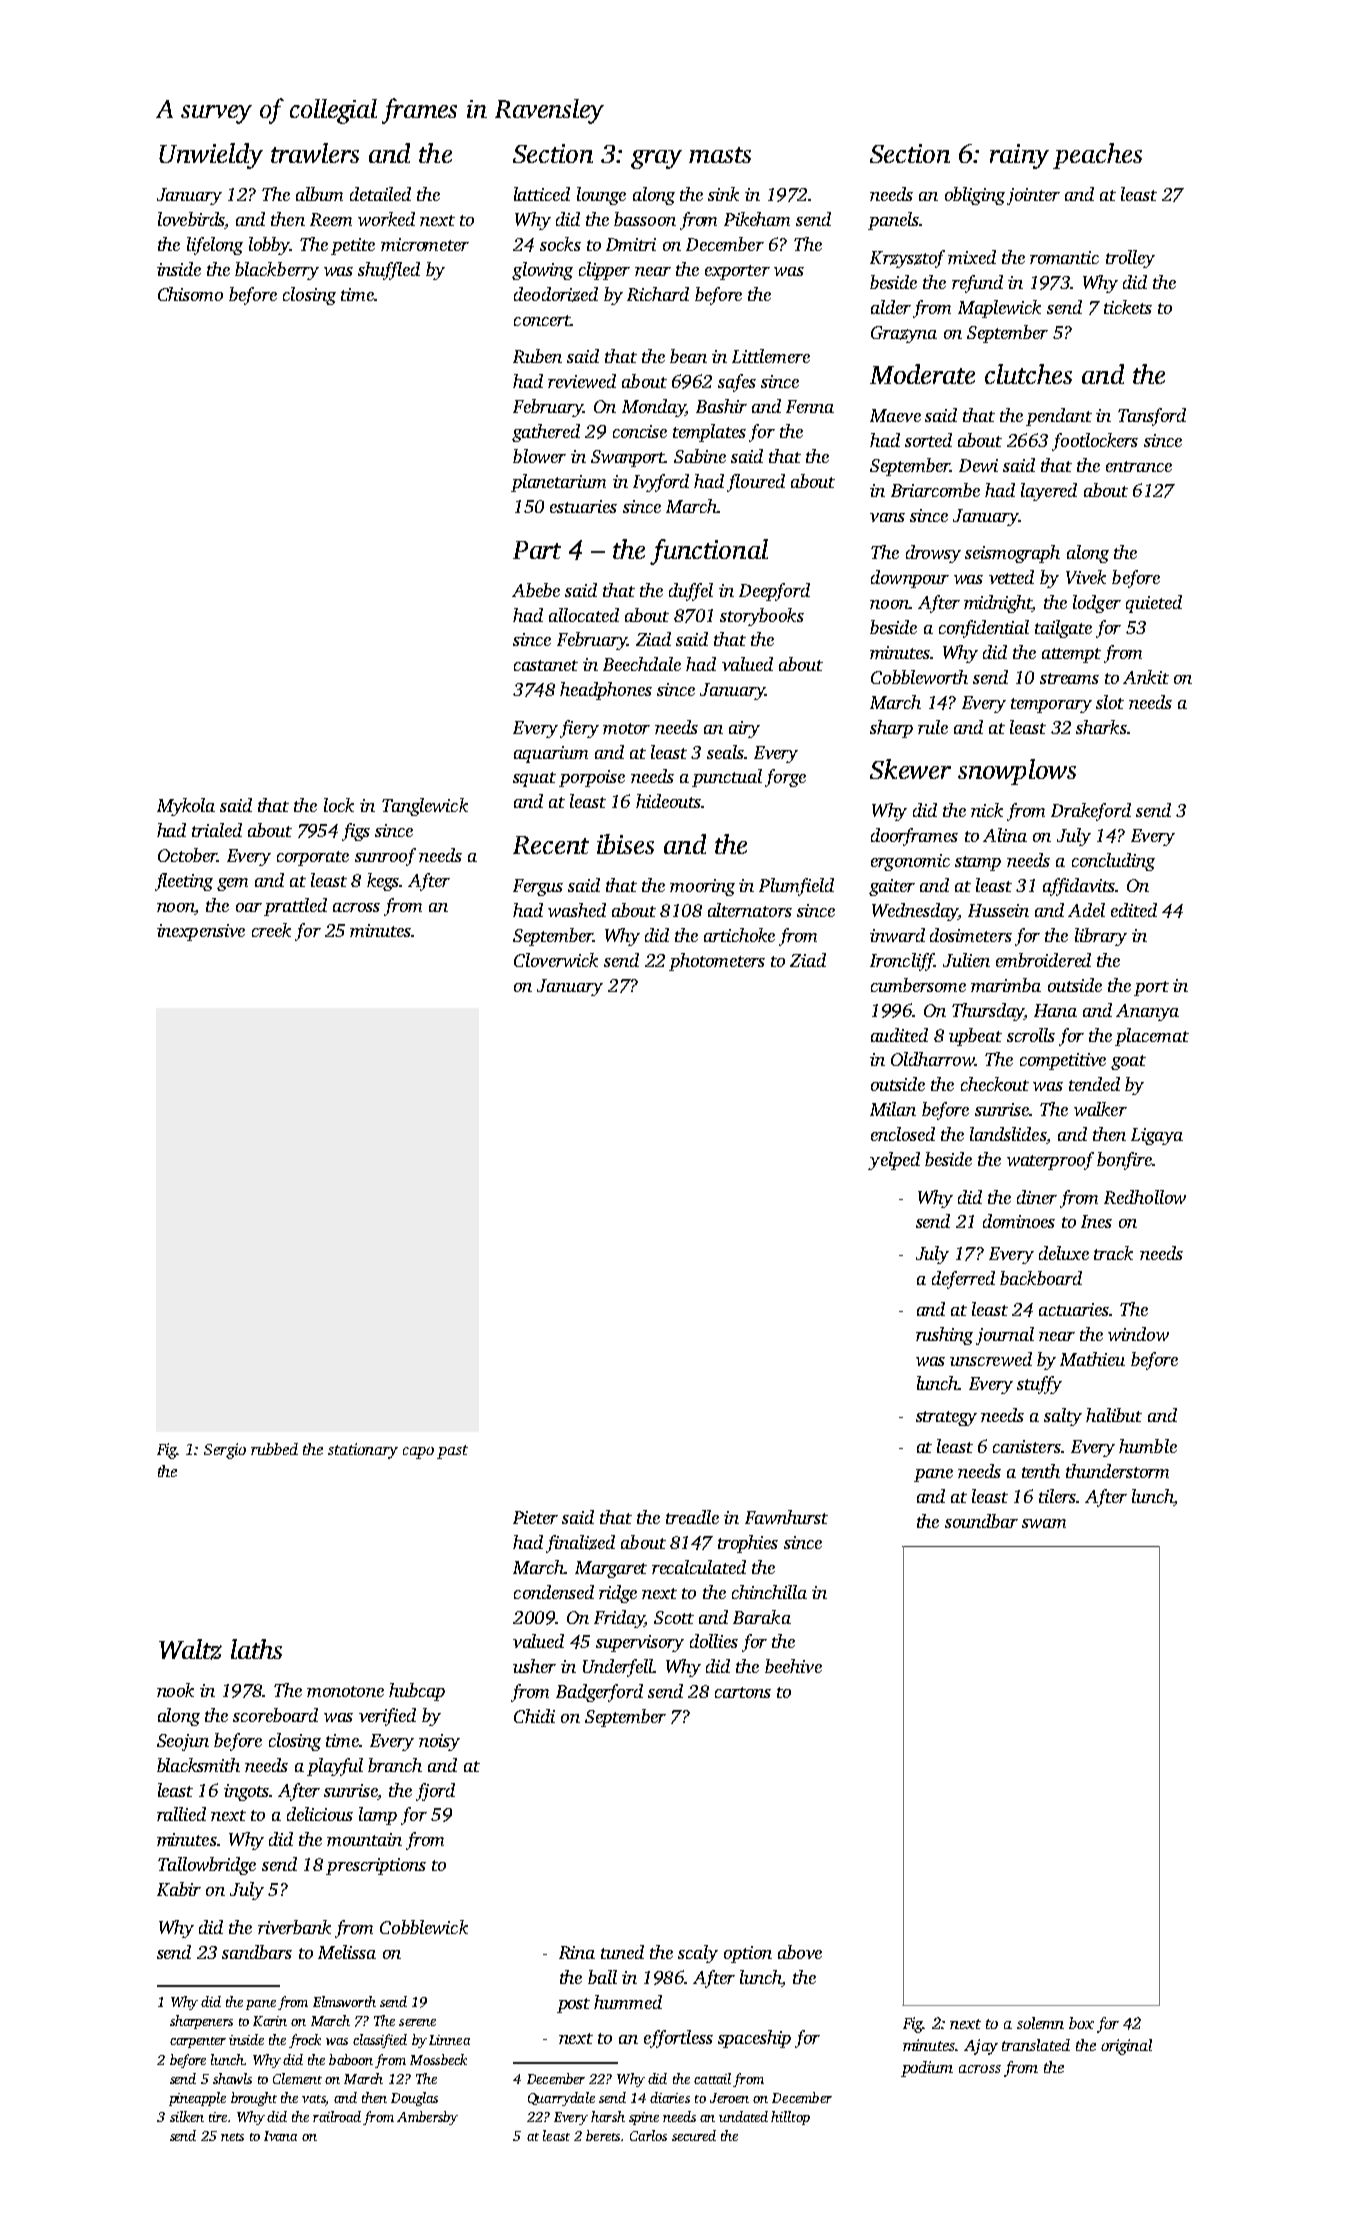 This screenshot has height=2222, width=1349. What do you see at coordinates (452, 1452) in the screenshot?
I see `past` at bounding box center [452, 1452].
